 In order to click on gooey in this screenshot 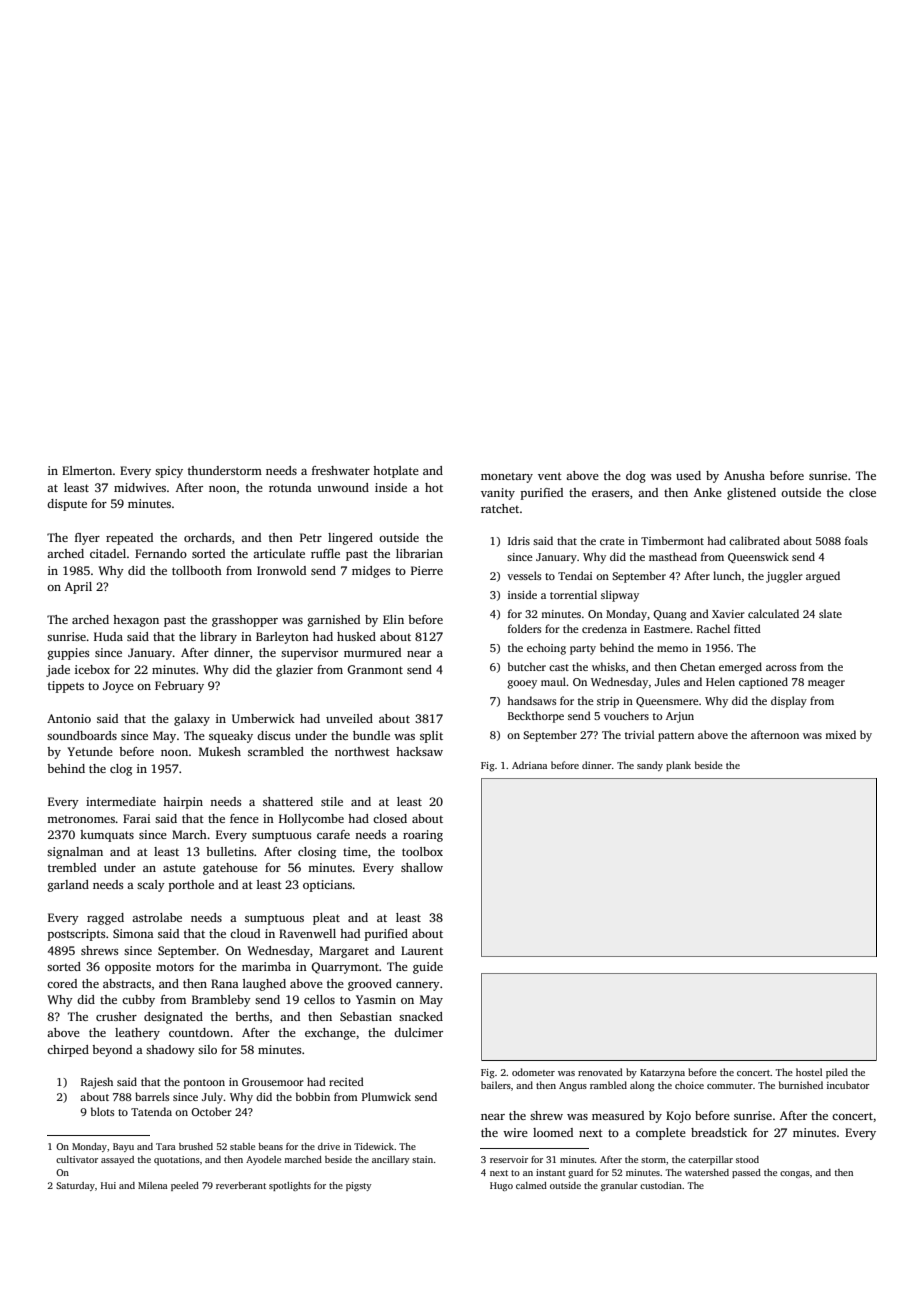, I will do `click(522, 684)`.
